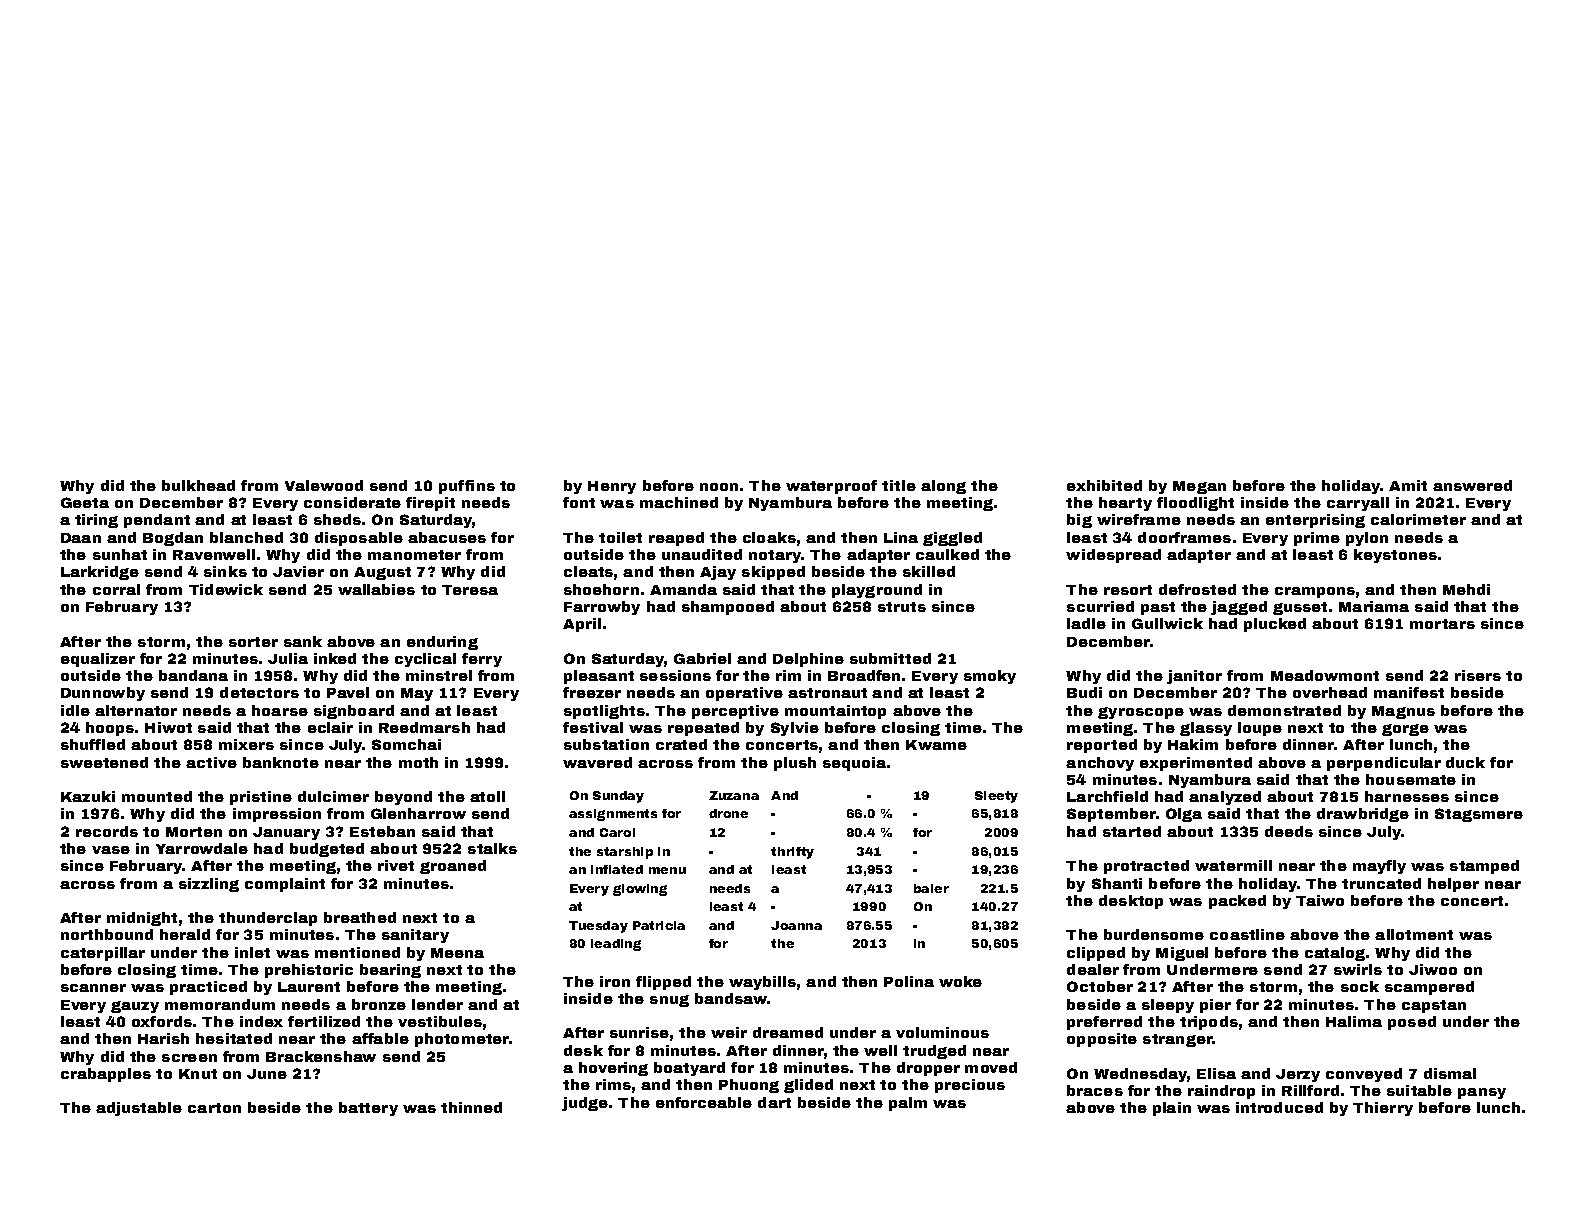  I want to click on deeds, so click(1289, 831).
